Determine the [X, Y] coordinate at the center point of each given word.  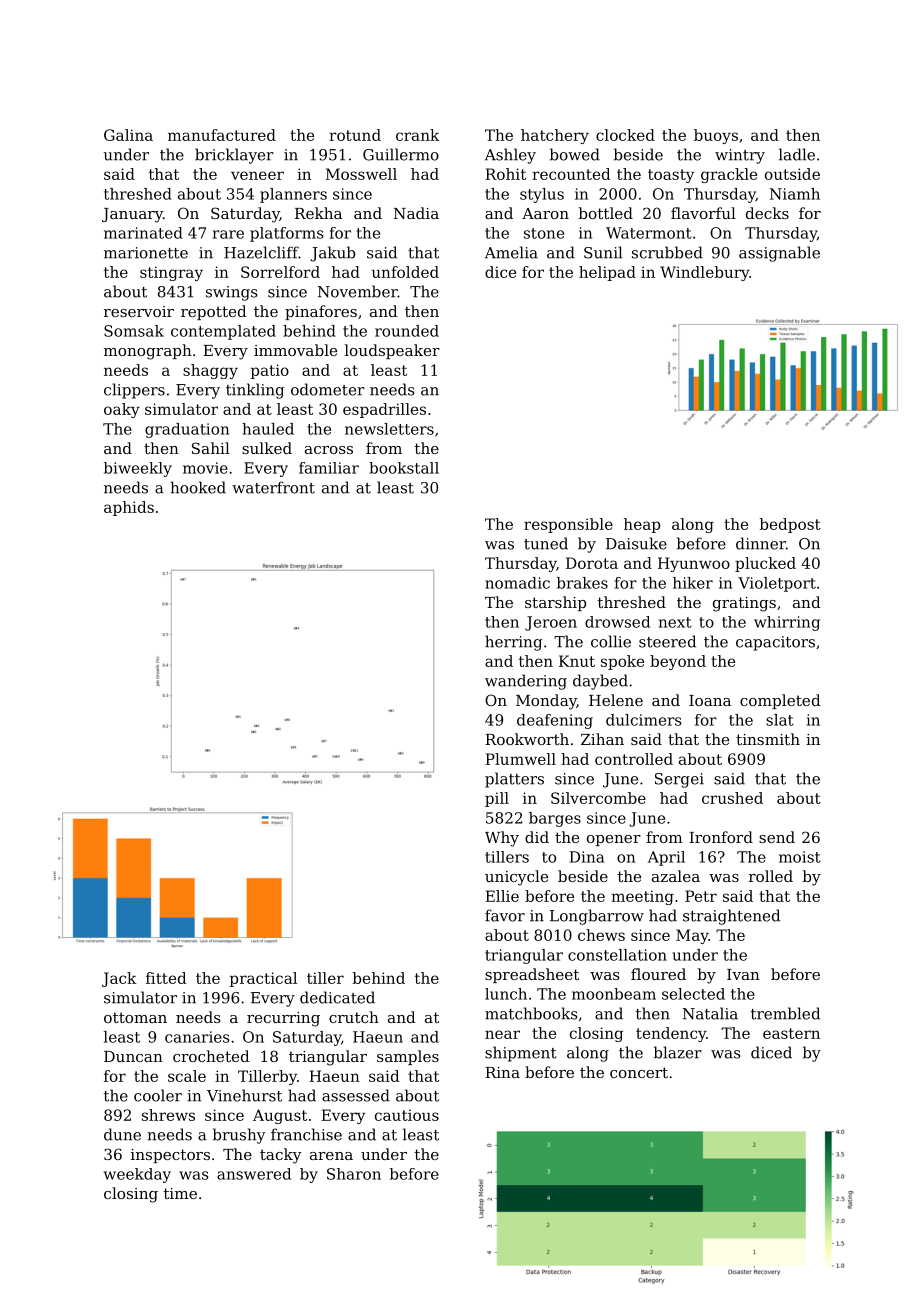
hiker [693, 583]
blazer [678, 1052]
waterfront [273, 487]
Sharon [354, 1174]
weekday [137, 1175]
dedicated [337, 997]
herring [513, 643]
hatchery [555, 136]
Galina [128, 135]
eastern [791, 1033]
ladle [797, 154]
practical [263, 979]
